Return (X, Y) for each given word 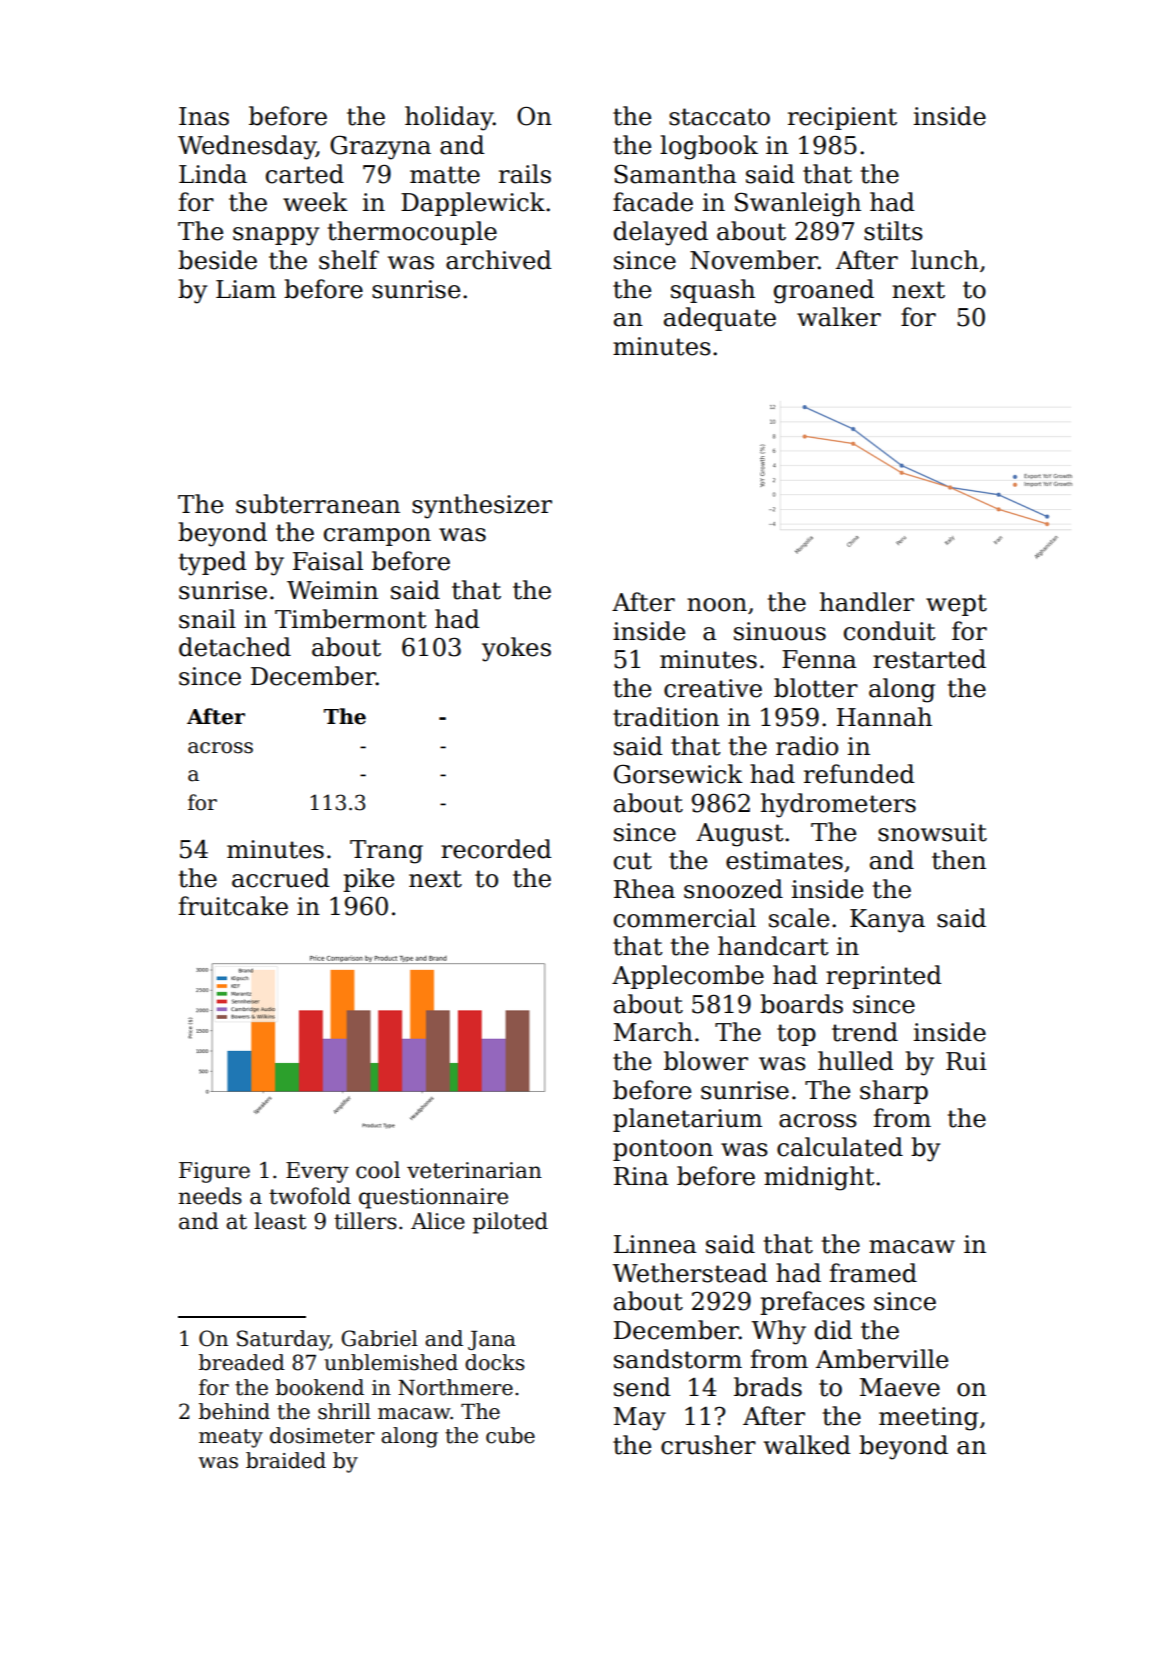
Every (317, 1172)
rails (525, 174)
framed (873, 1273)
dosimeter (322, 1435)
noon (717, 605)
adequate (720, 319)
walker (839, 317)
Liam (246, 289)
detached (235, 647)
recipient (842, 118)
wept (956, 605)
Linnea (655, 1244)
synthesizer (482, 506)
